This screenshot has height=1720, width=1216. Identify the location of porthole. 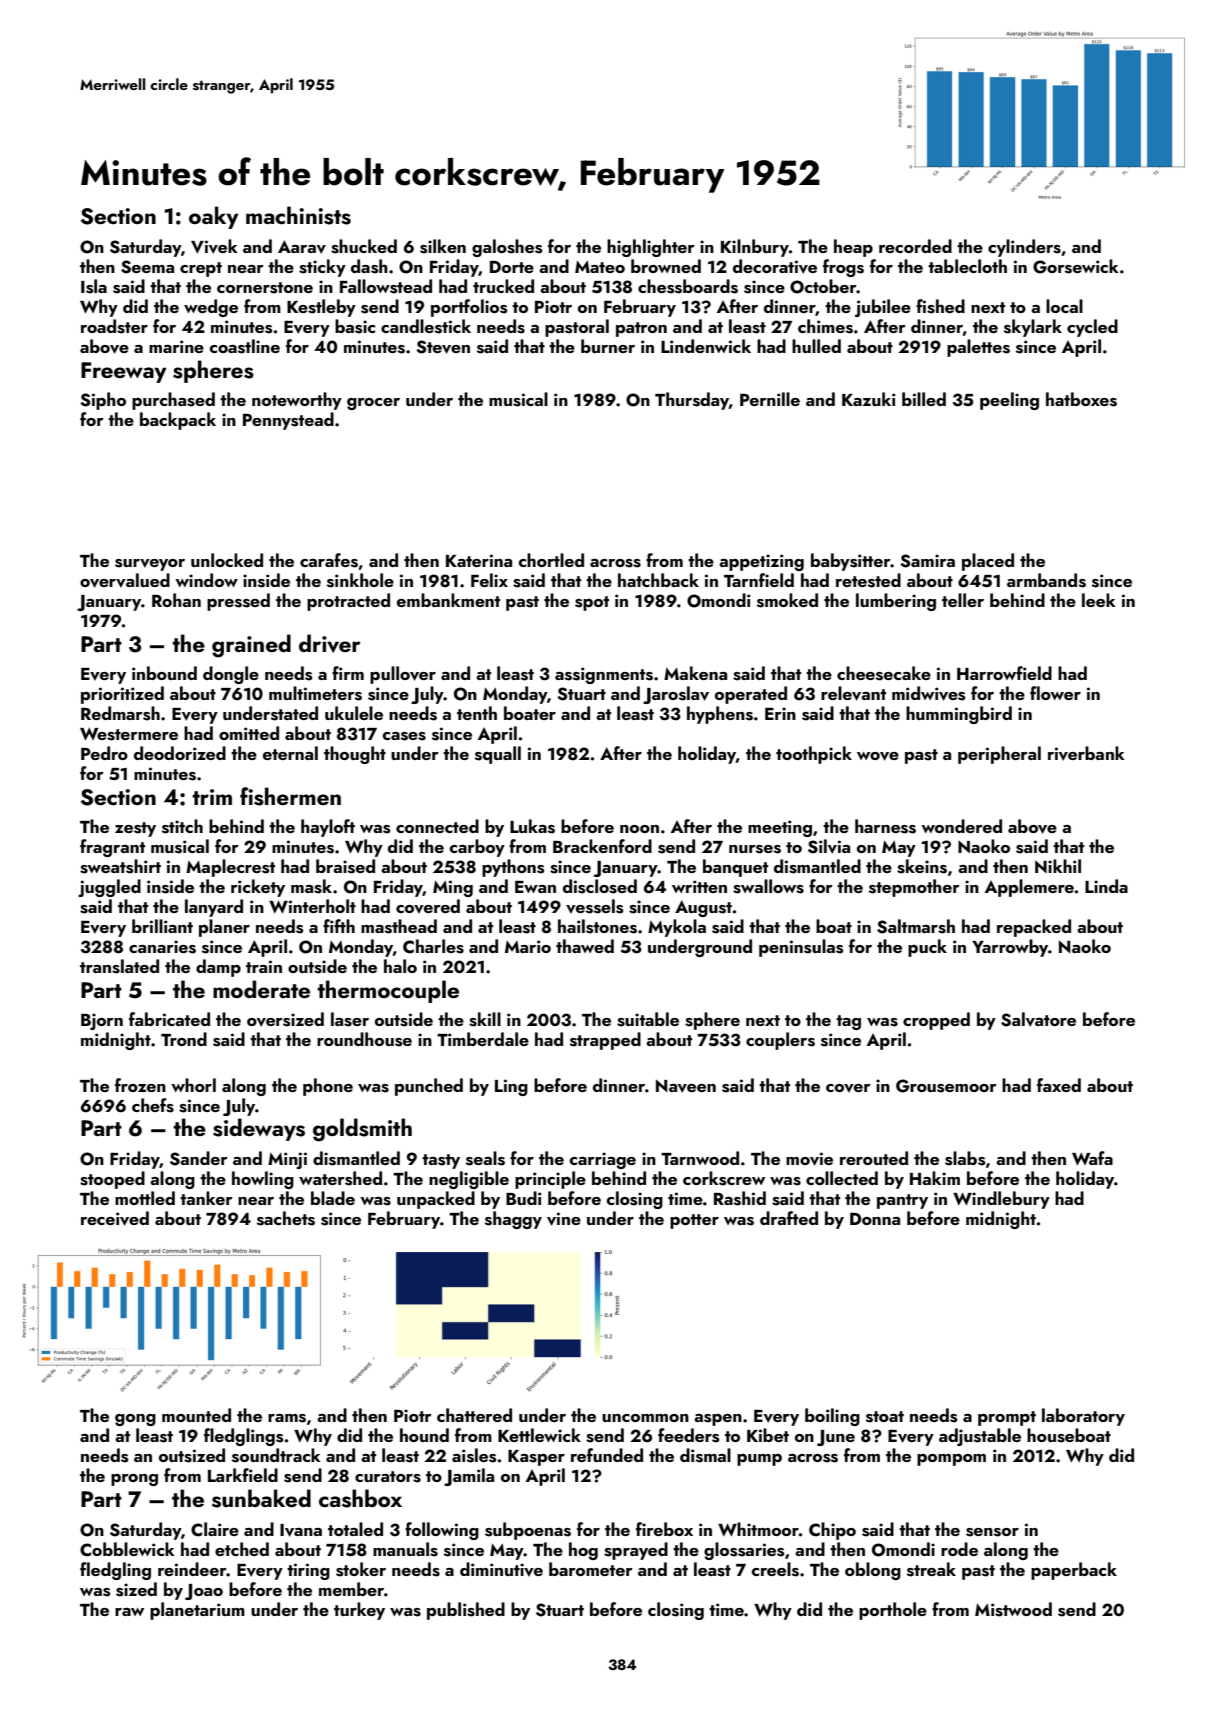
(893, 1611).
